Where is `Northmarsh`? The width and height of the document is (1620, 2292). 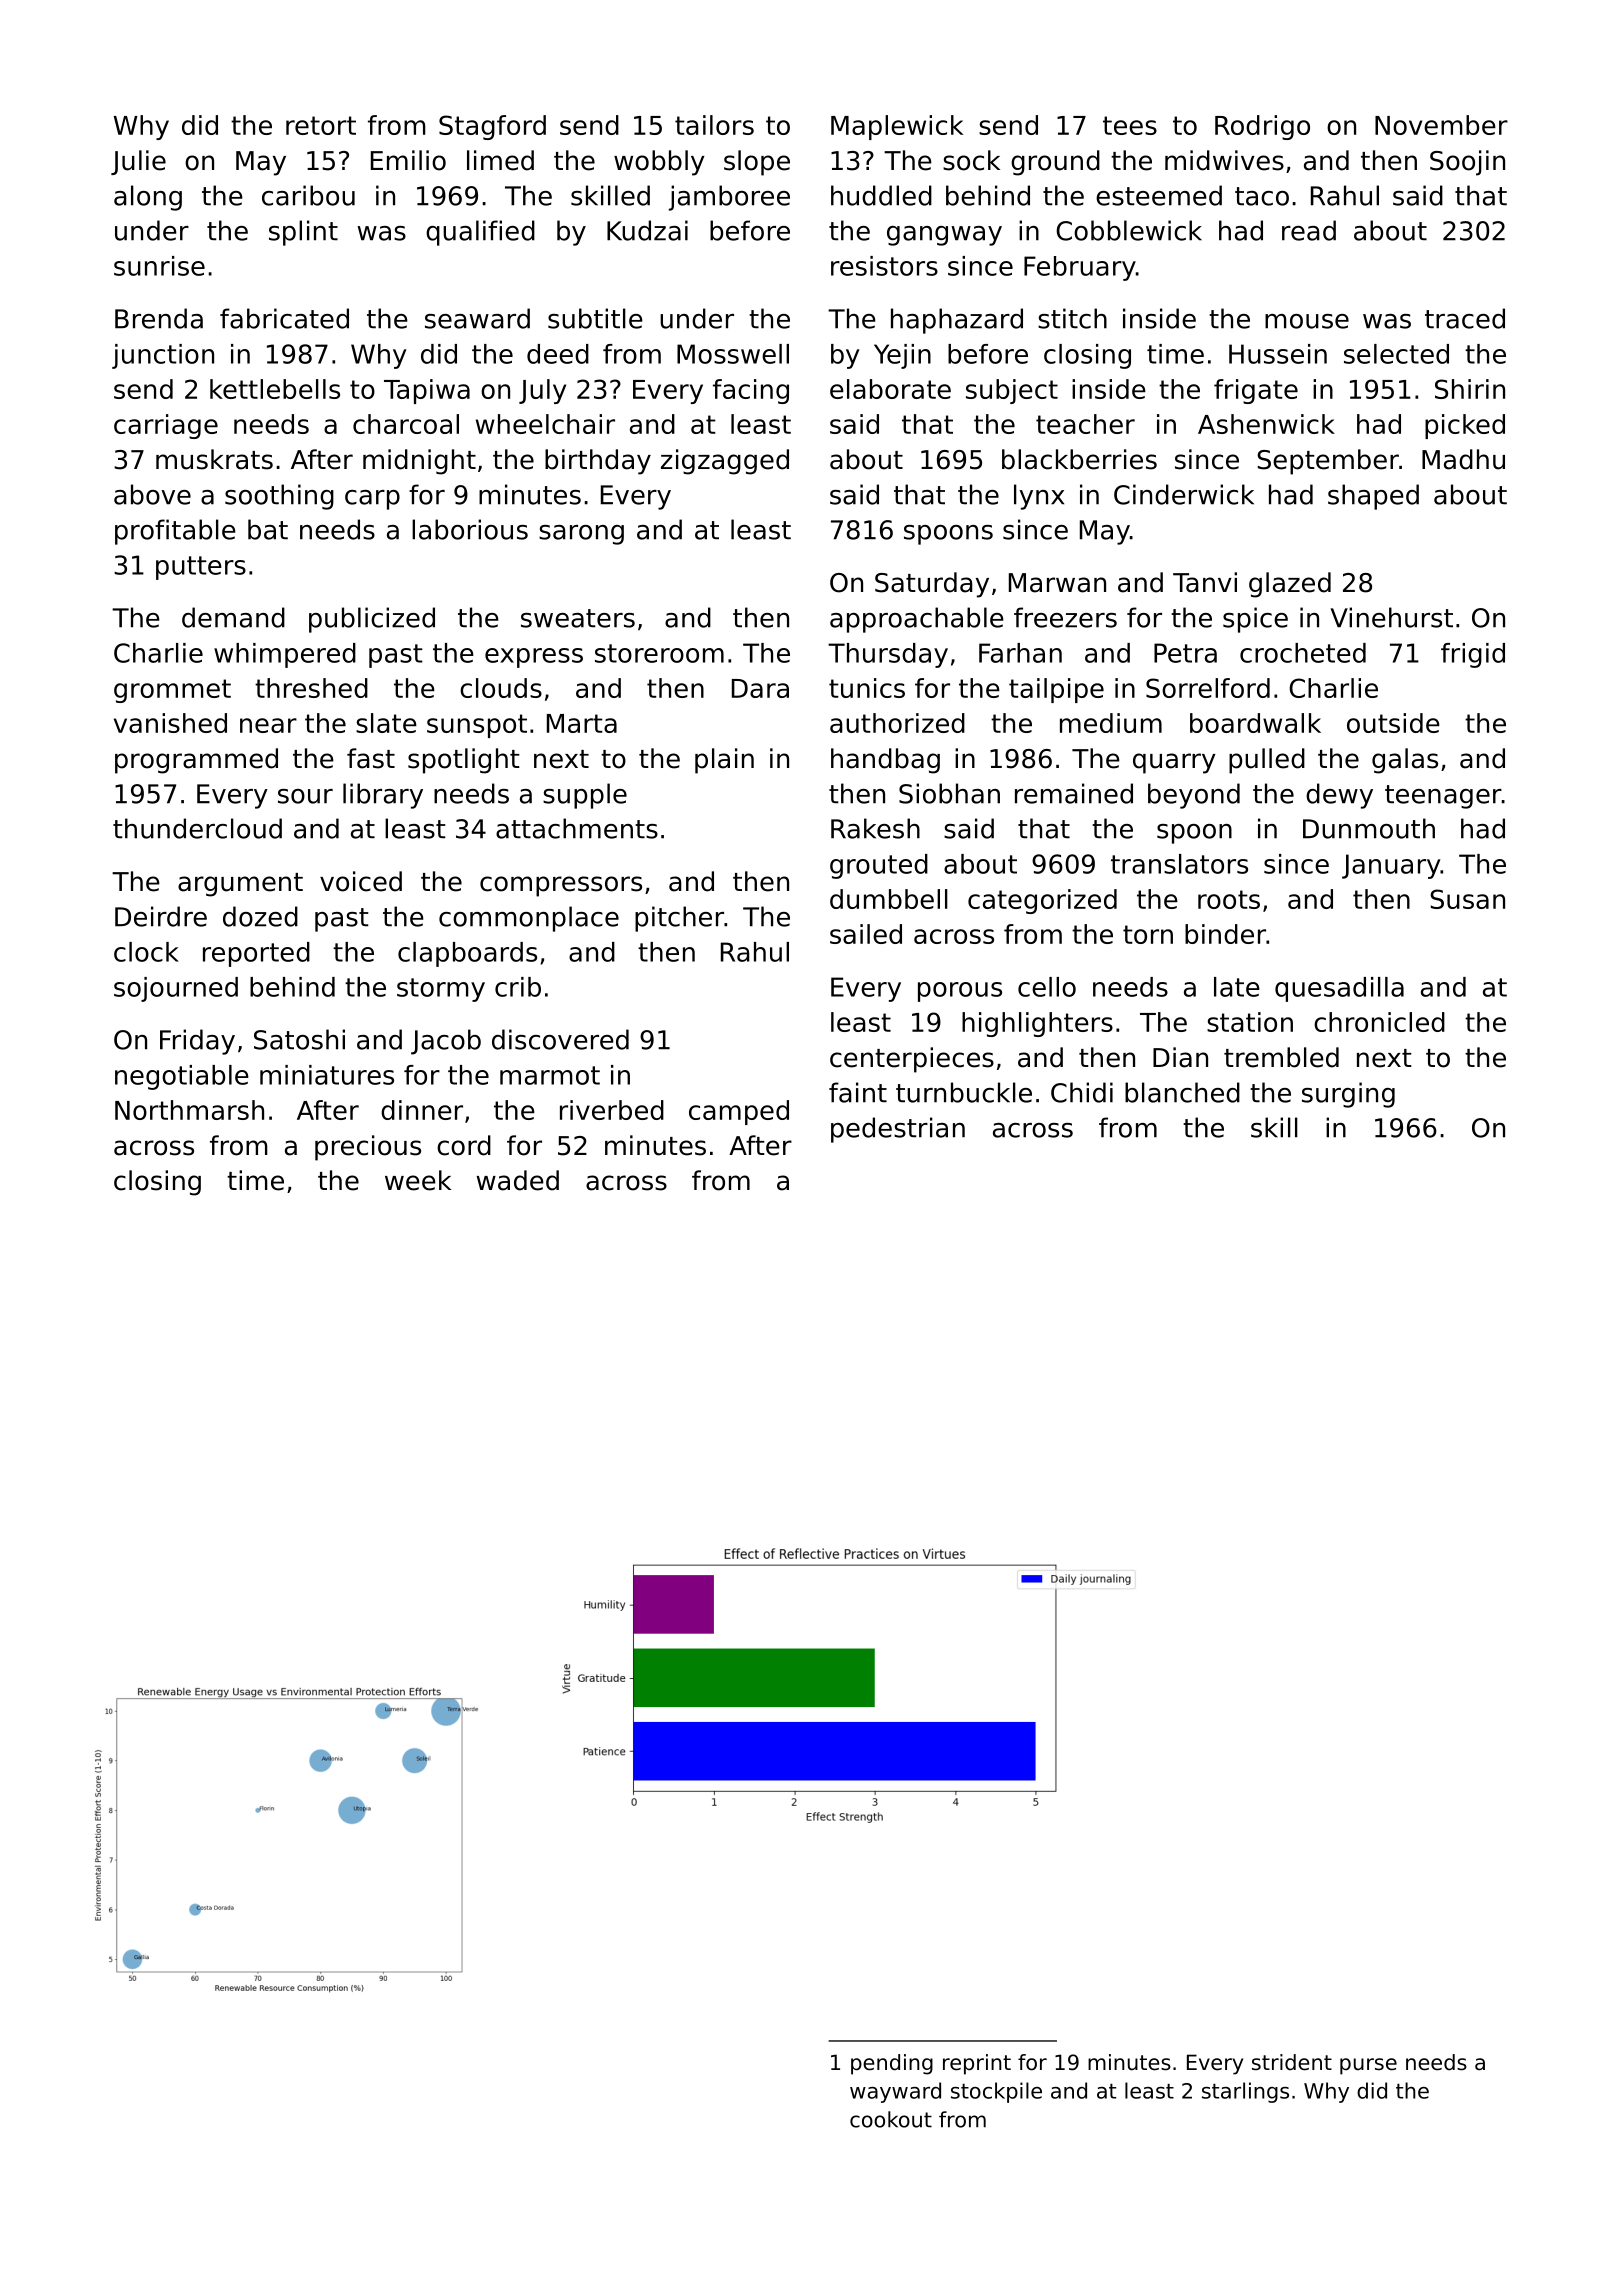 Northmarsh is located at coordinates (189, 1110).
